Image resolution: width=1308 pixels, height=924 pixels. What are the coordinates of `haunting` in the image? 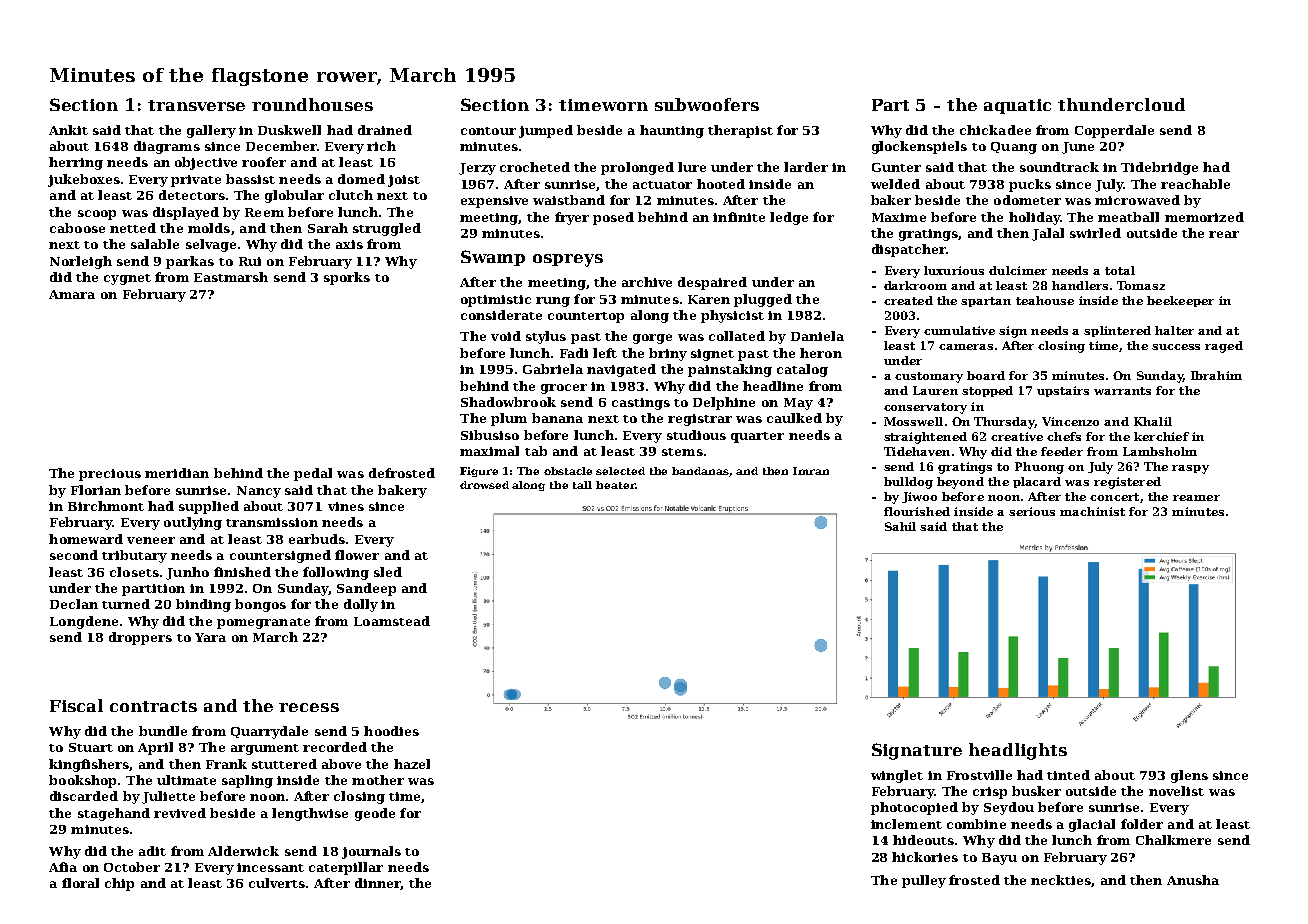 It's located at (672, 131).
